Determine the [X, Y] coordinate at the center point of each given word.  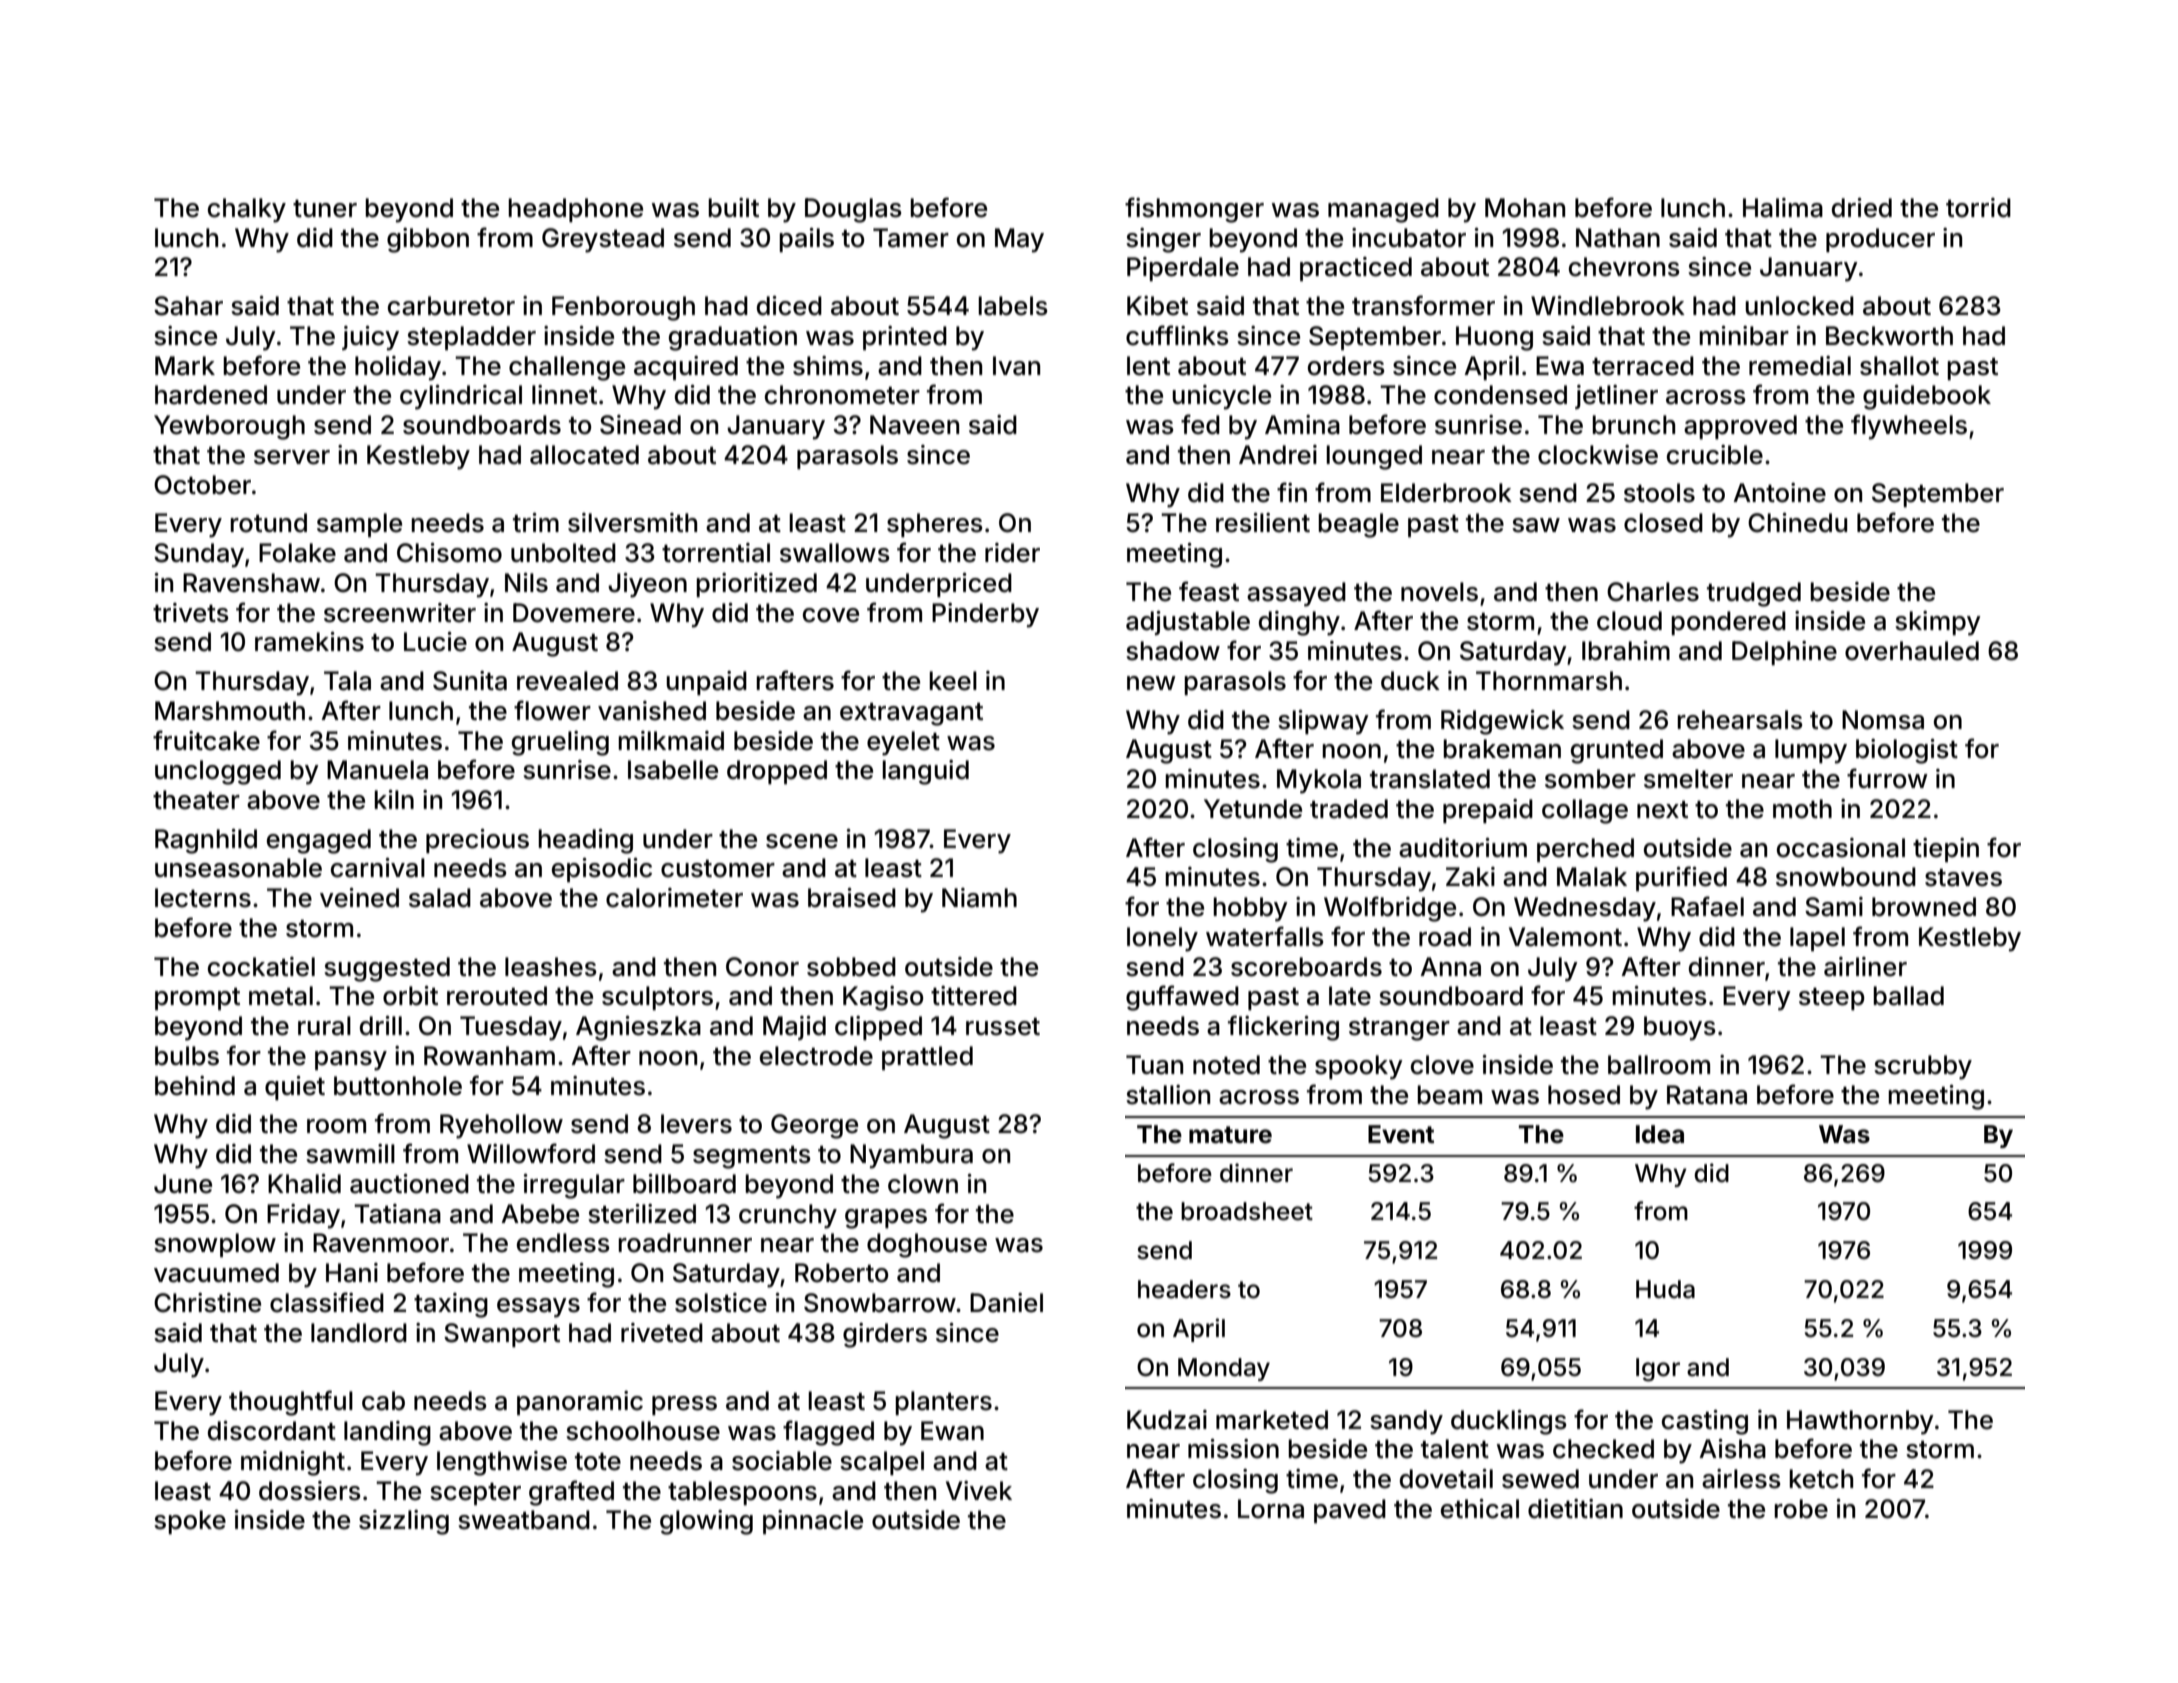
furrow [1887, 778]
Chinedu [1797, 523]
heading [585, 841]
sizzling [404, 1522]
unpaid [706, 683]
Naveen [914, 425]
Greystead [603, 240]
